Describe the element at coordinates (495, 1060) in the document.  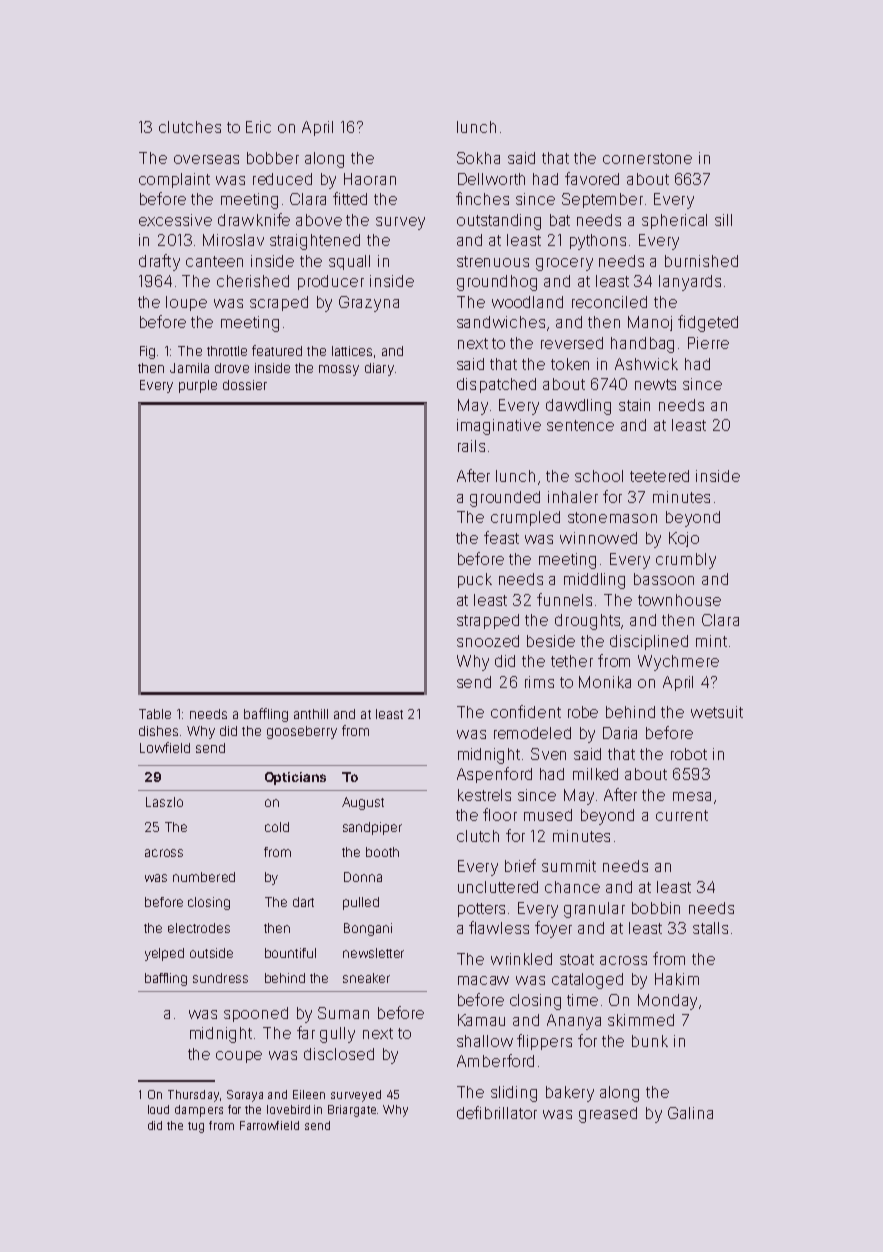
I see `Amberford` at that location.
